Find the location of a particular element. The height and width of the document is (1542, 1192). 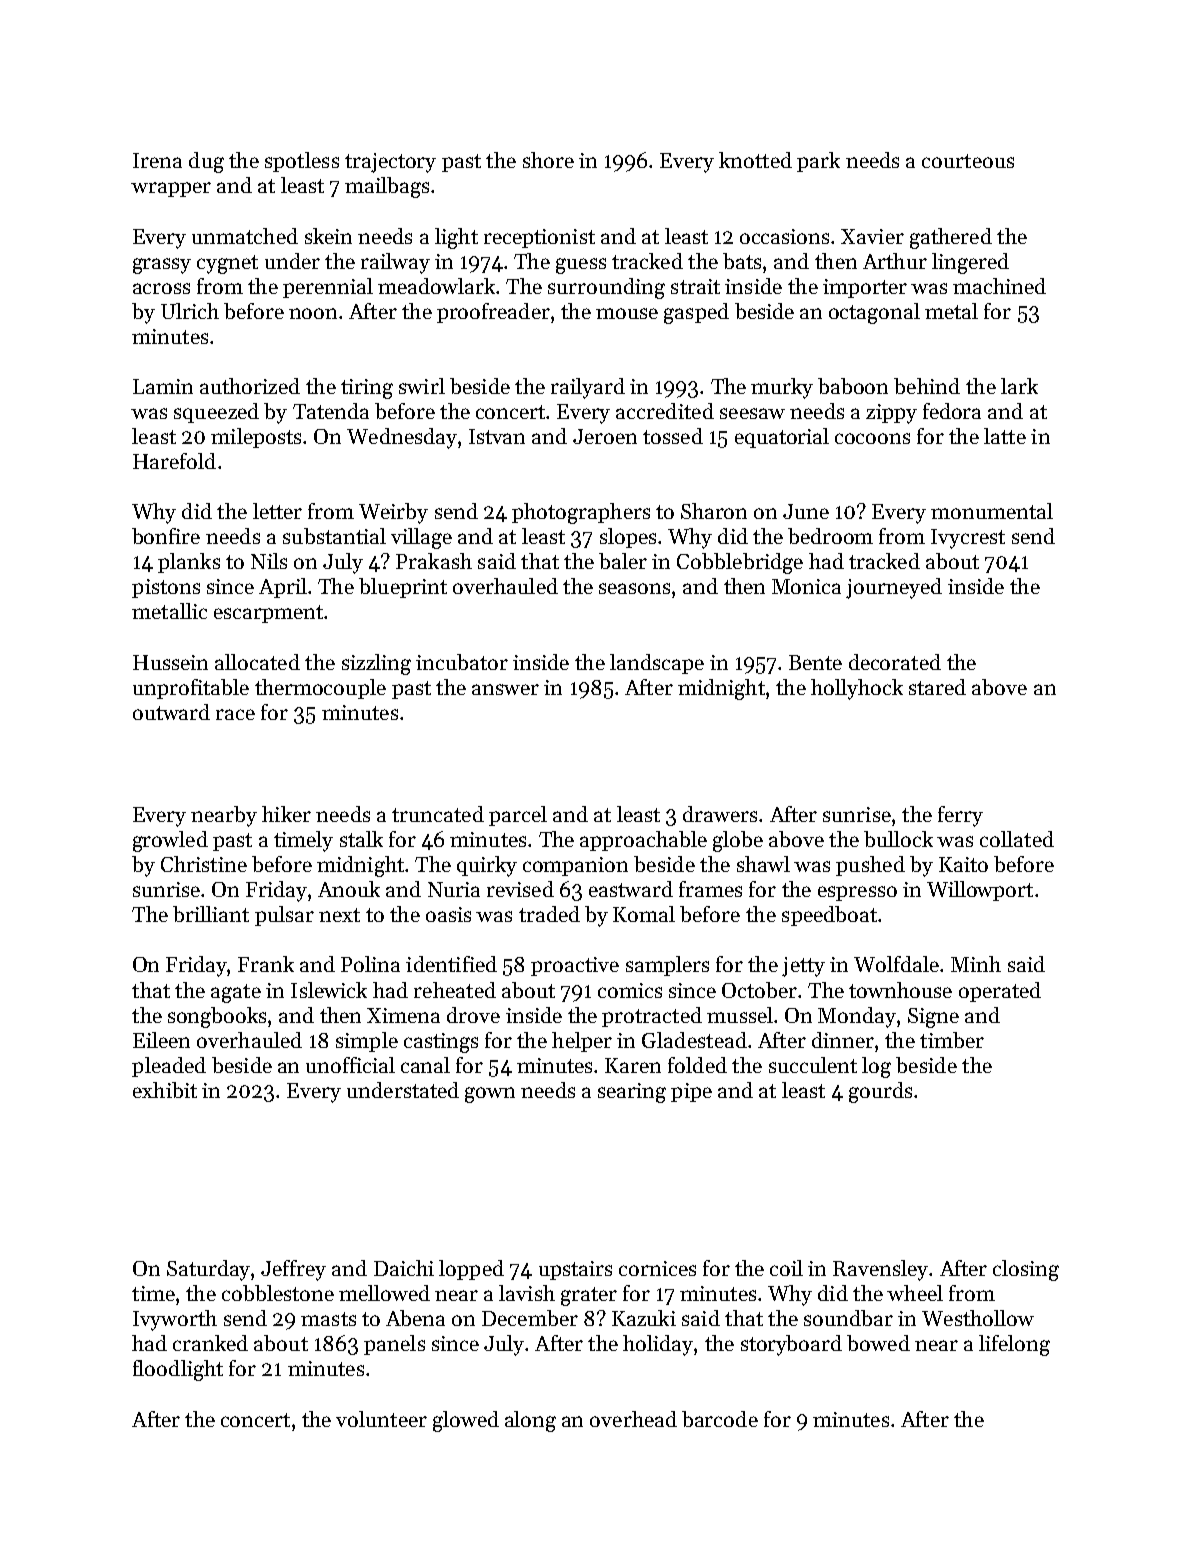

race is located at coordinates (235, 714).
